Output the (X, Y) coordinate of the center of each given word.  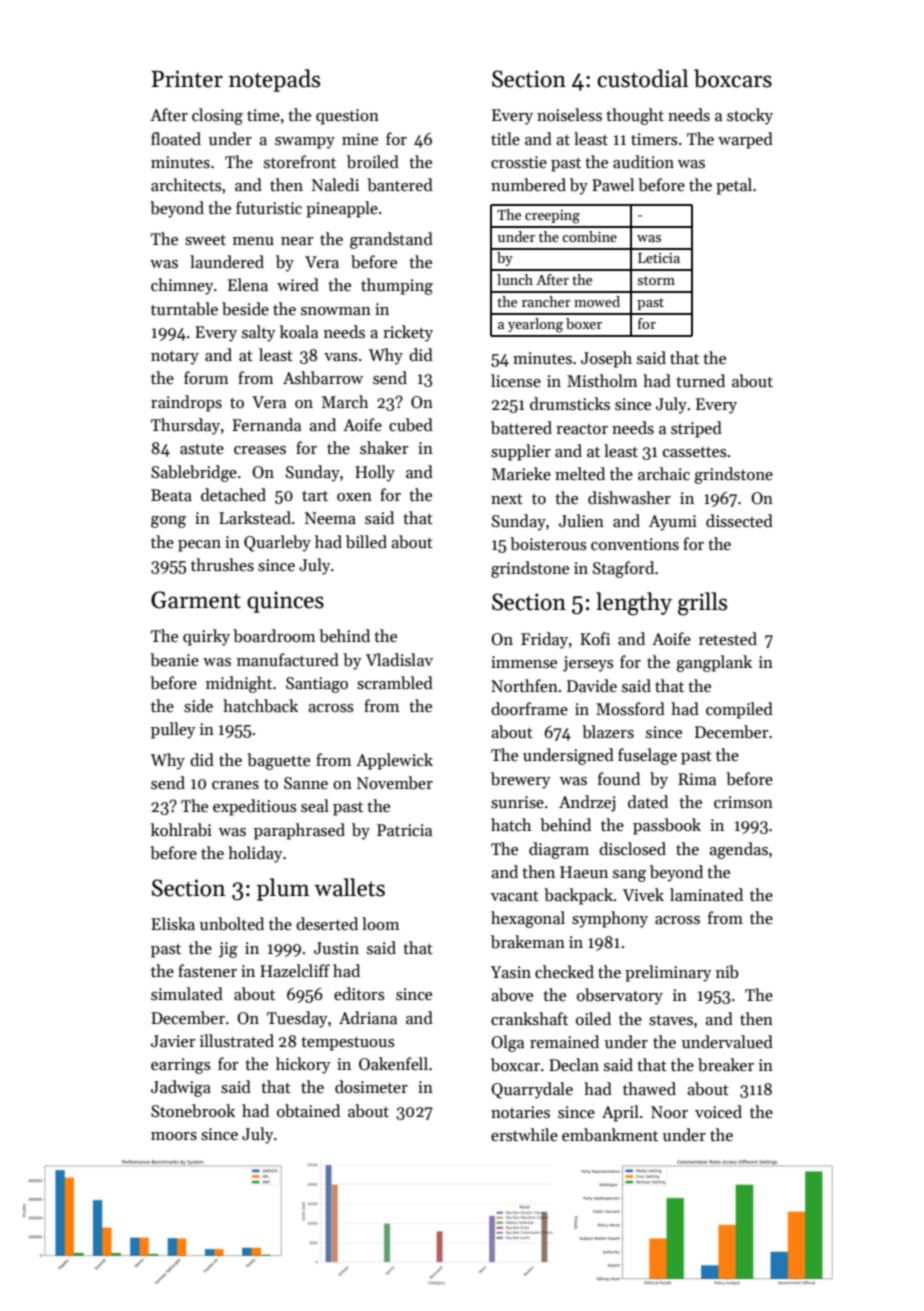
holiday (255, 854)
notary (175, 358)
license (516, 381)
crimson (743, 802)
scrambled (395, 683)
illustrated (237, 1041)
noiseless (569, 115)
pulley (173, 730)
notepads (274, 80)
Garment (196, 600)
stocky (750, 116)
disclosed (632, 849)
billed (366, 542)
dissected (739, 521)
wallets (349, 887)
